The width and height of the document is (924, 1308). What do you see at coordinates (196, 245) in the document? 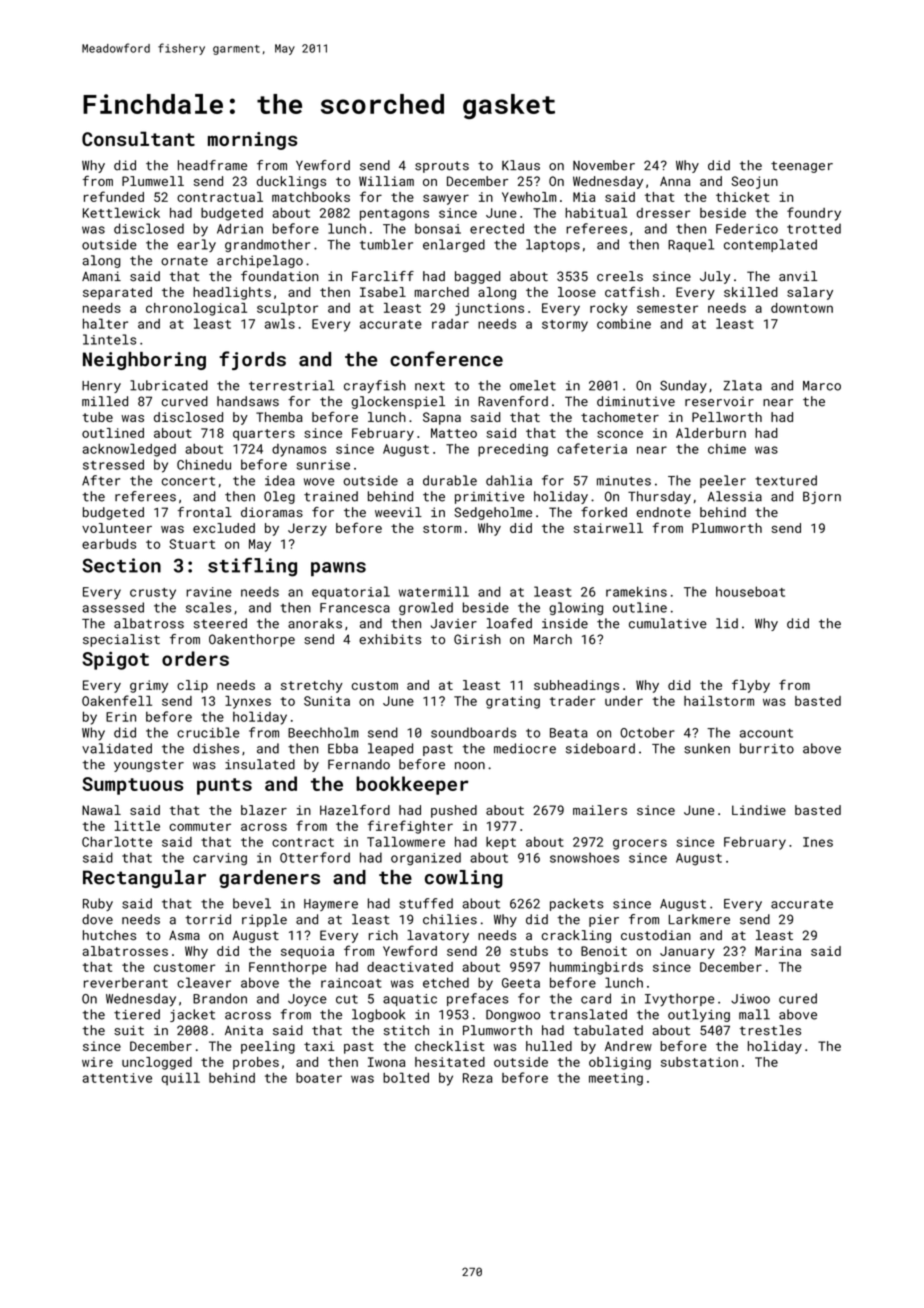
I see `early` at bounding box center [196, 245].
